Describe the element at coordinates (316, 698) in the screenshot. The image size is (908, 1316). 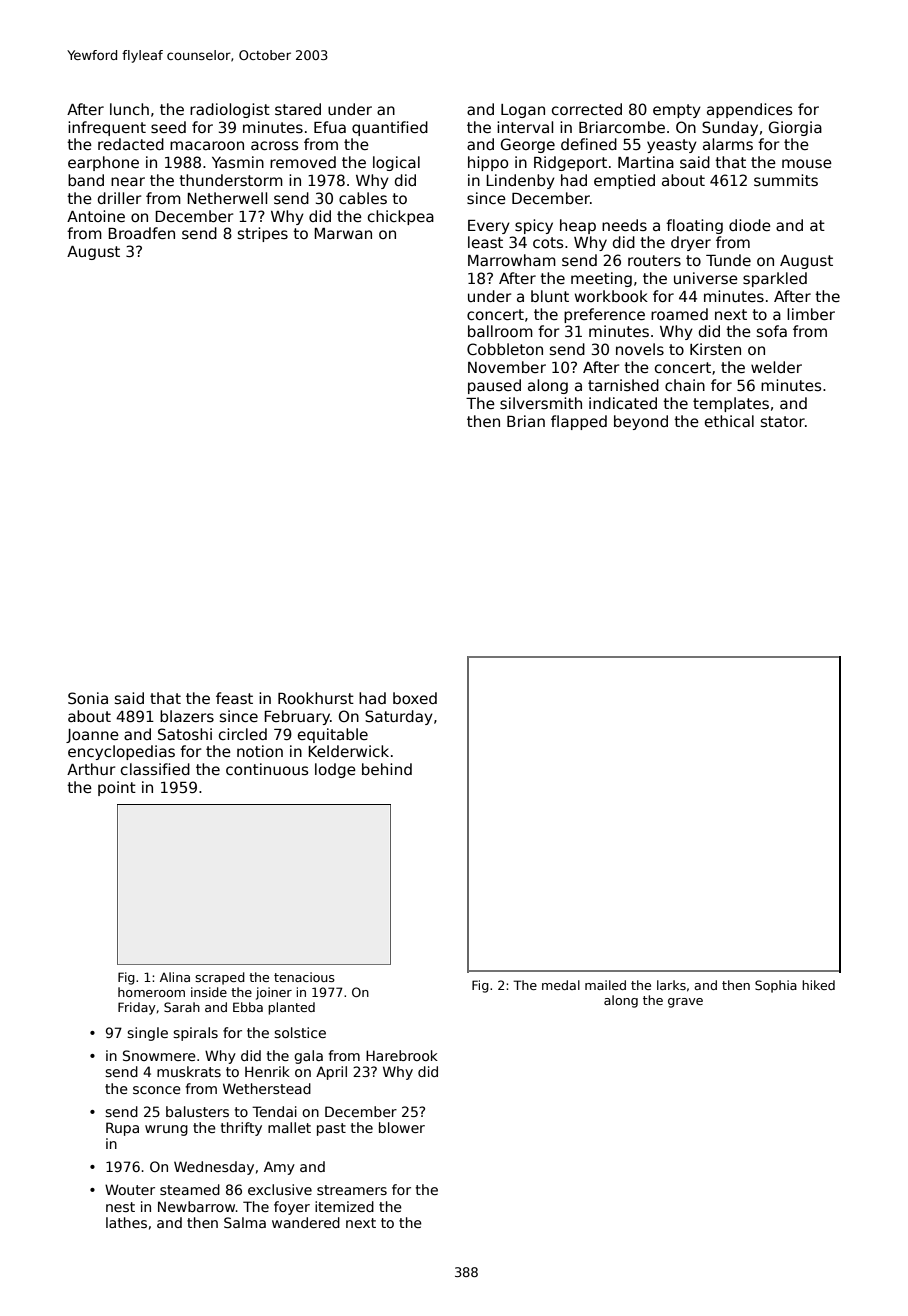
I see `Rookhurst` at that location.
